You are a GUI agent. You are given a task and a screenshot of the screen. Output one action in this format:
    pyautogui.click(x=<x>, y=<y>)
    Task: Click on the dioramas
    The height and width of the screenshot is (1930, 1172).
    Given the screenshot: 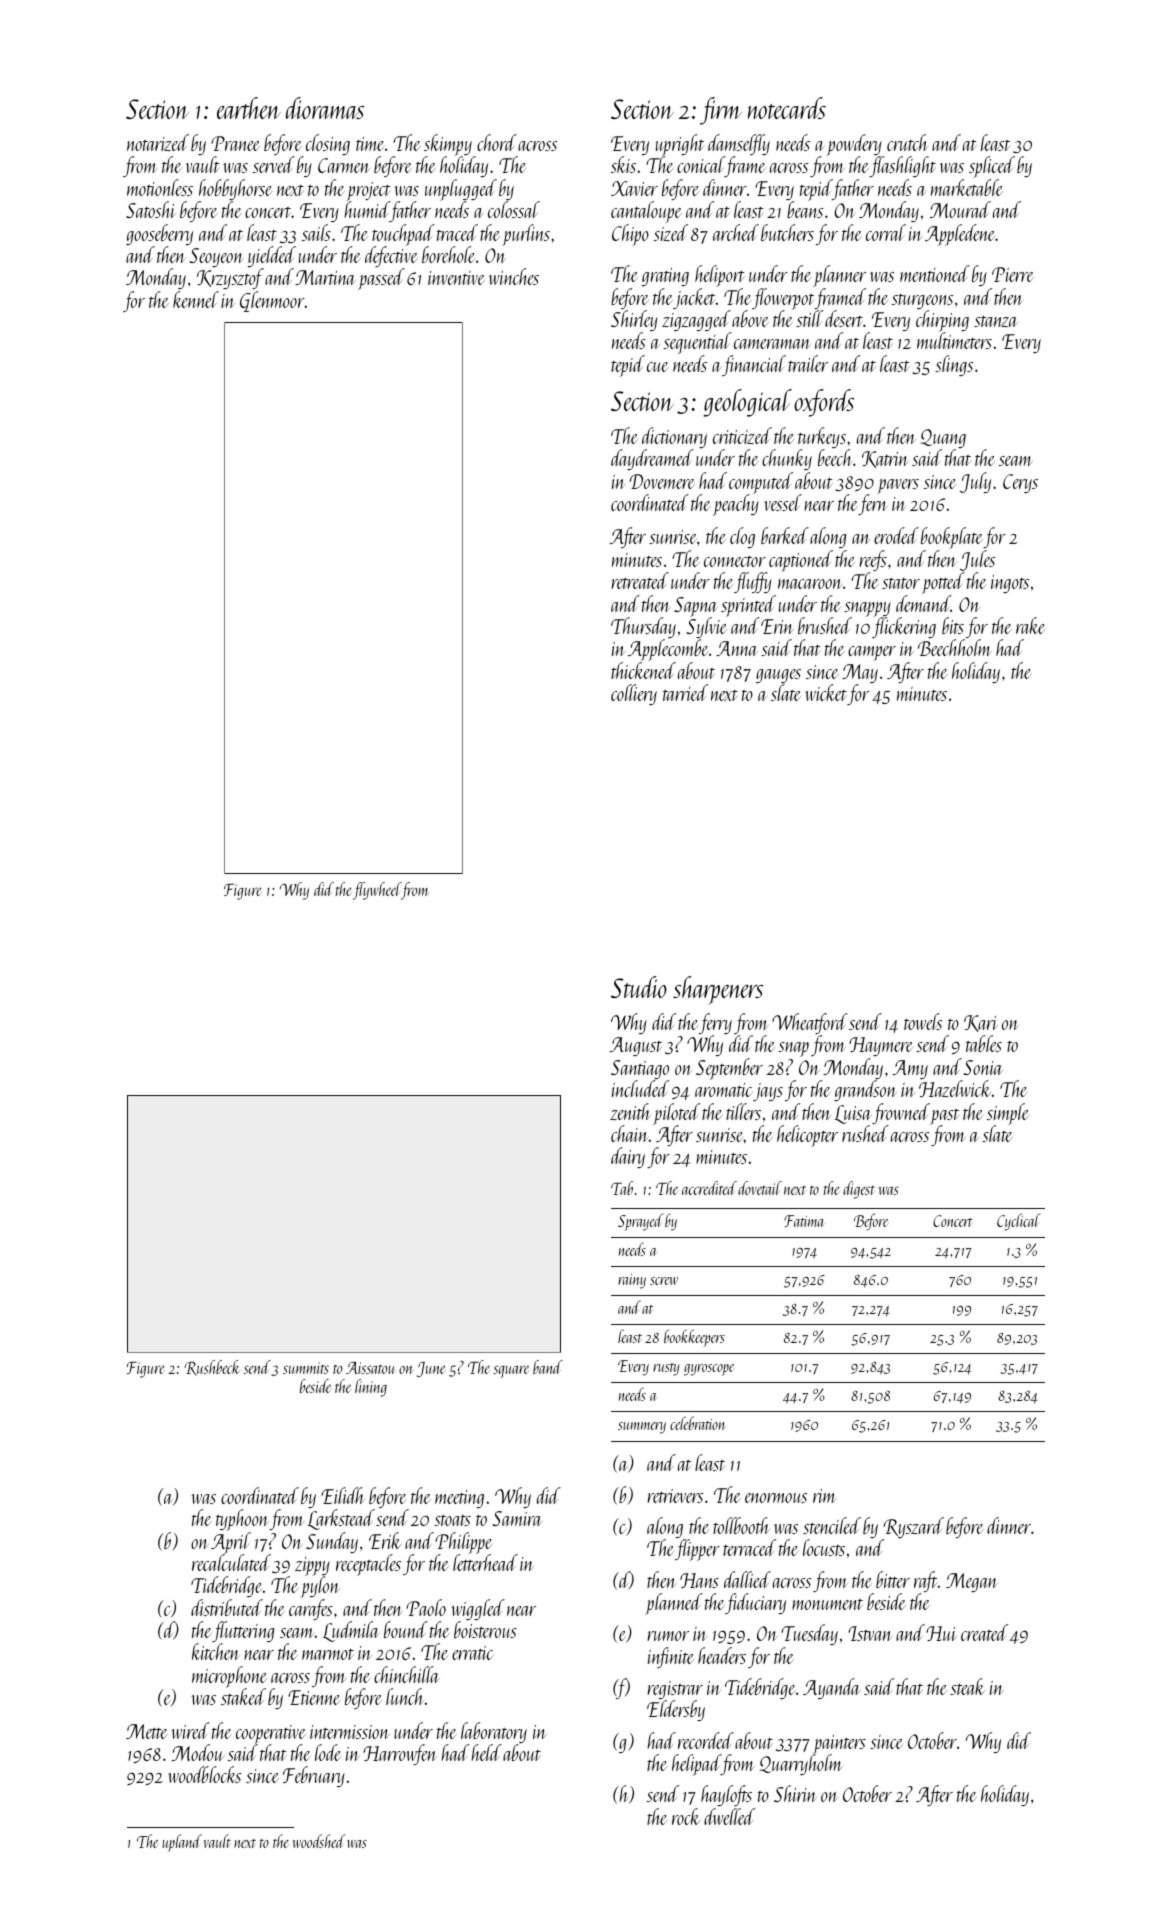 What is the action you would take?
    pyautogui.click(x=325, y=108)
